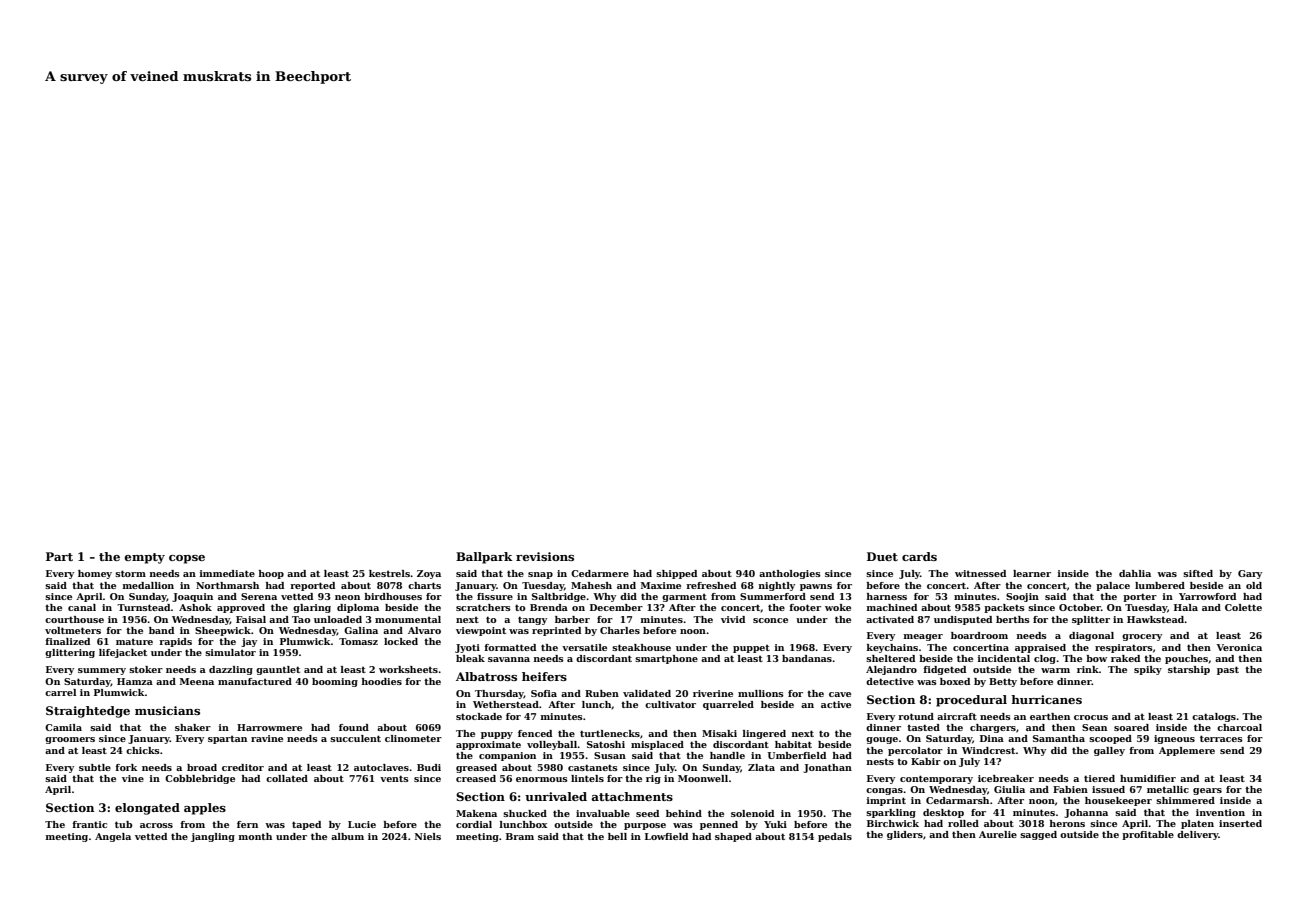 The height and width of the image is (924, 1308). Describe the element at coordinates (919, 556) in the image. I see `cards` at that location.
